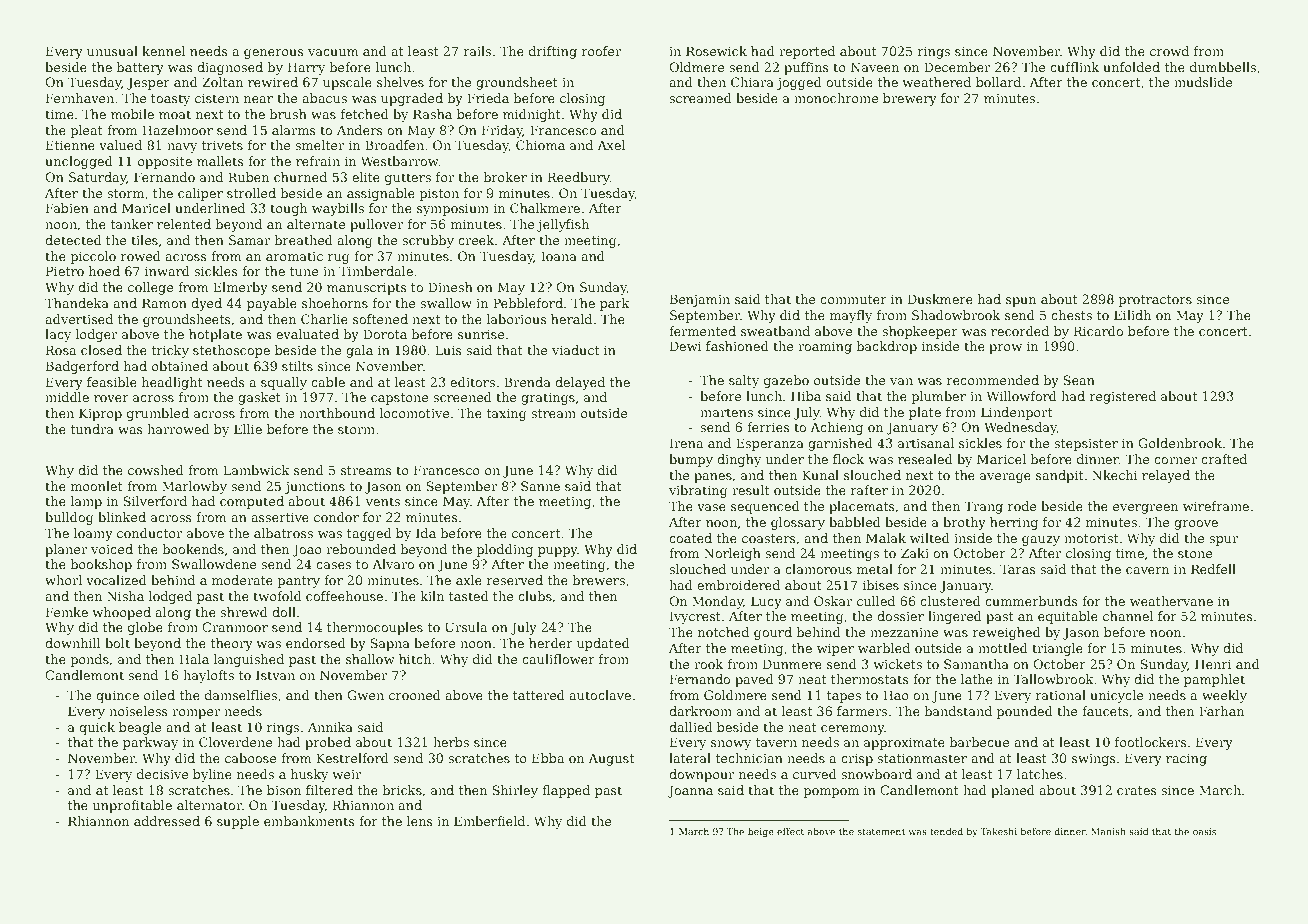  Describe the element at coordinates (274, 54) in the document. I see `generous` at that location.
